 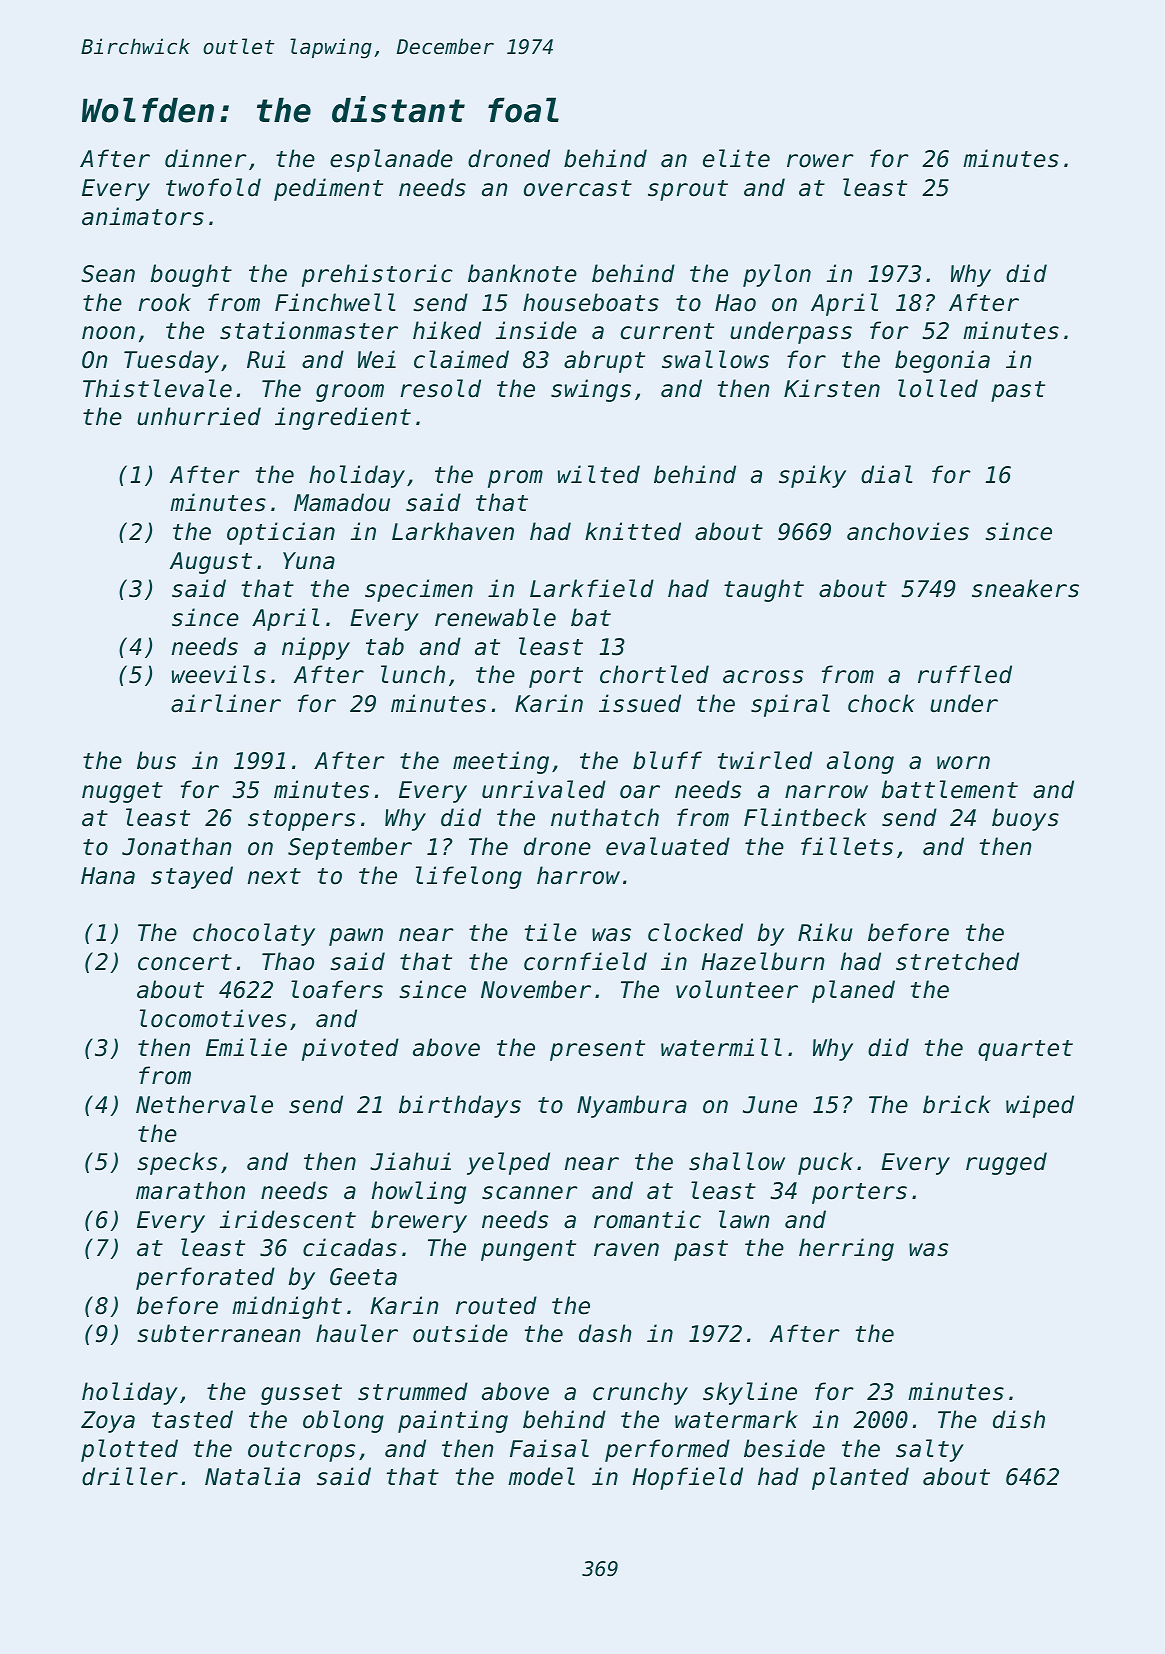 I want to click on chortled, so click(x=654, y=674).
